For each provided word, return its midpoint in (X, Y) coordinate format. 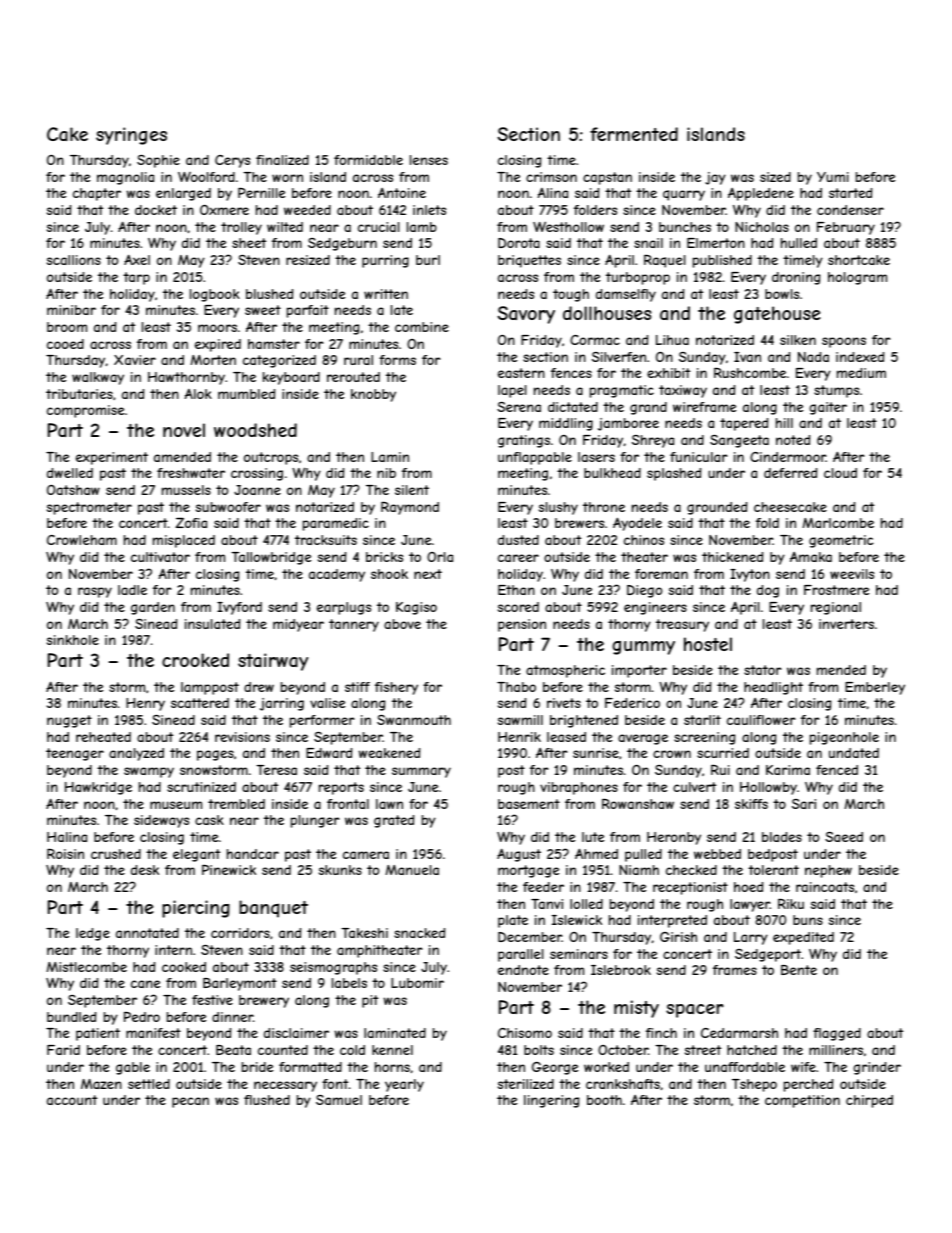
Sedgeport (768, 955)
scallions (74, 260)
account (72, 1100)
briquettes (529, 261)
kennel (392, 1050)
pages (215, 755)
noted (793, 440)
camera (366, 855)
